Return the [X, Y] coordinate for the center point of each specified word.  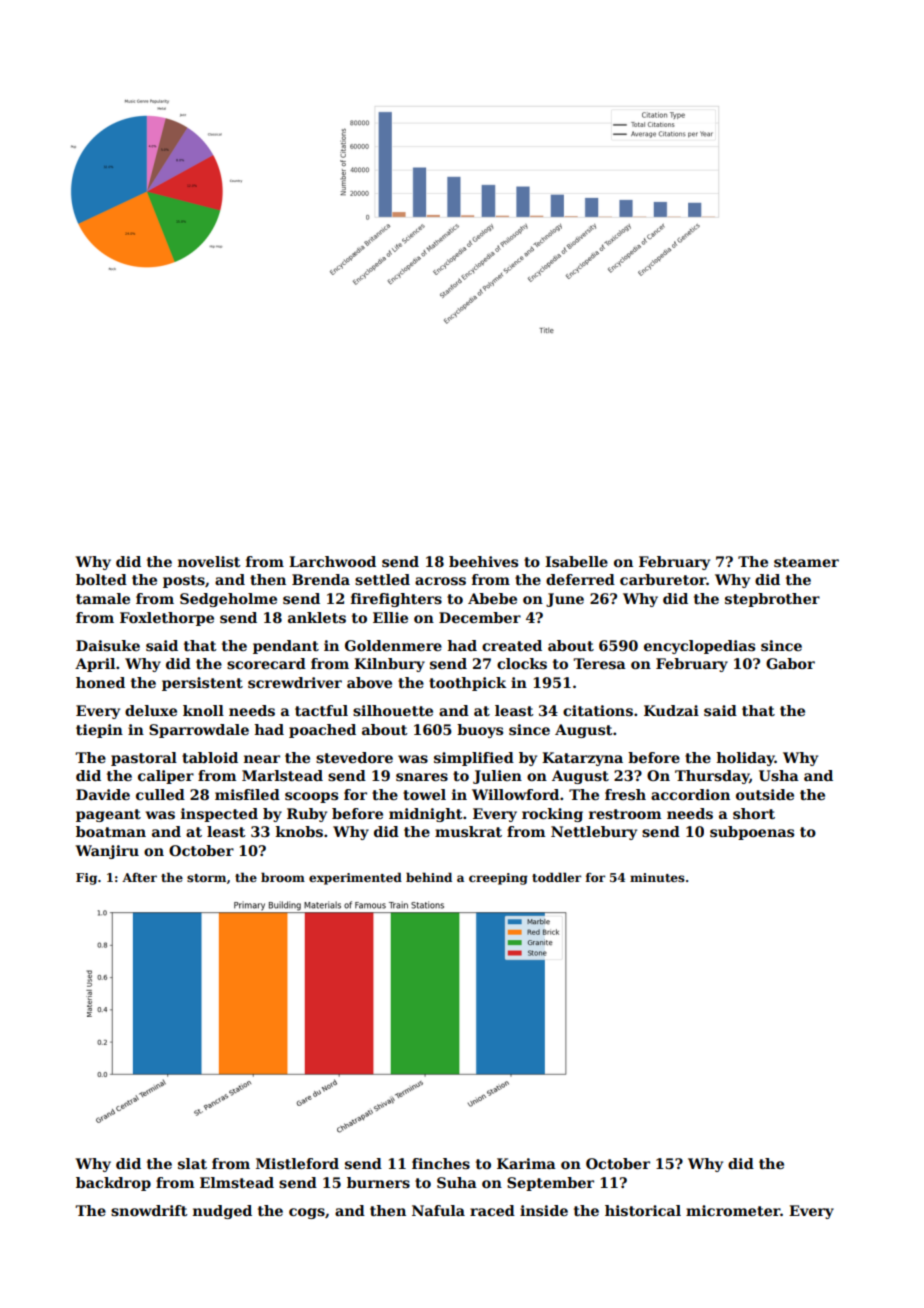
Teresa [599, 663]
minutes [657, 877]
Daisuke [108, 645]
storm [206, 878]
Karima [526, 1163]
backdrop [113, 1184]
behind [429, 877]
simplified [474, 759]
